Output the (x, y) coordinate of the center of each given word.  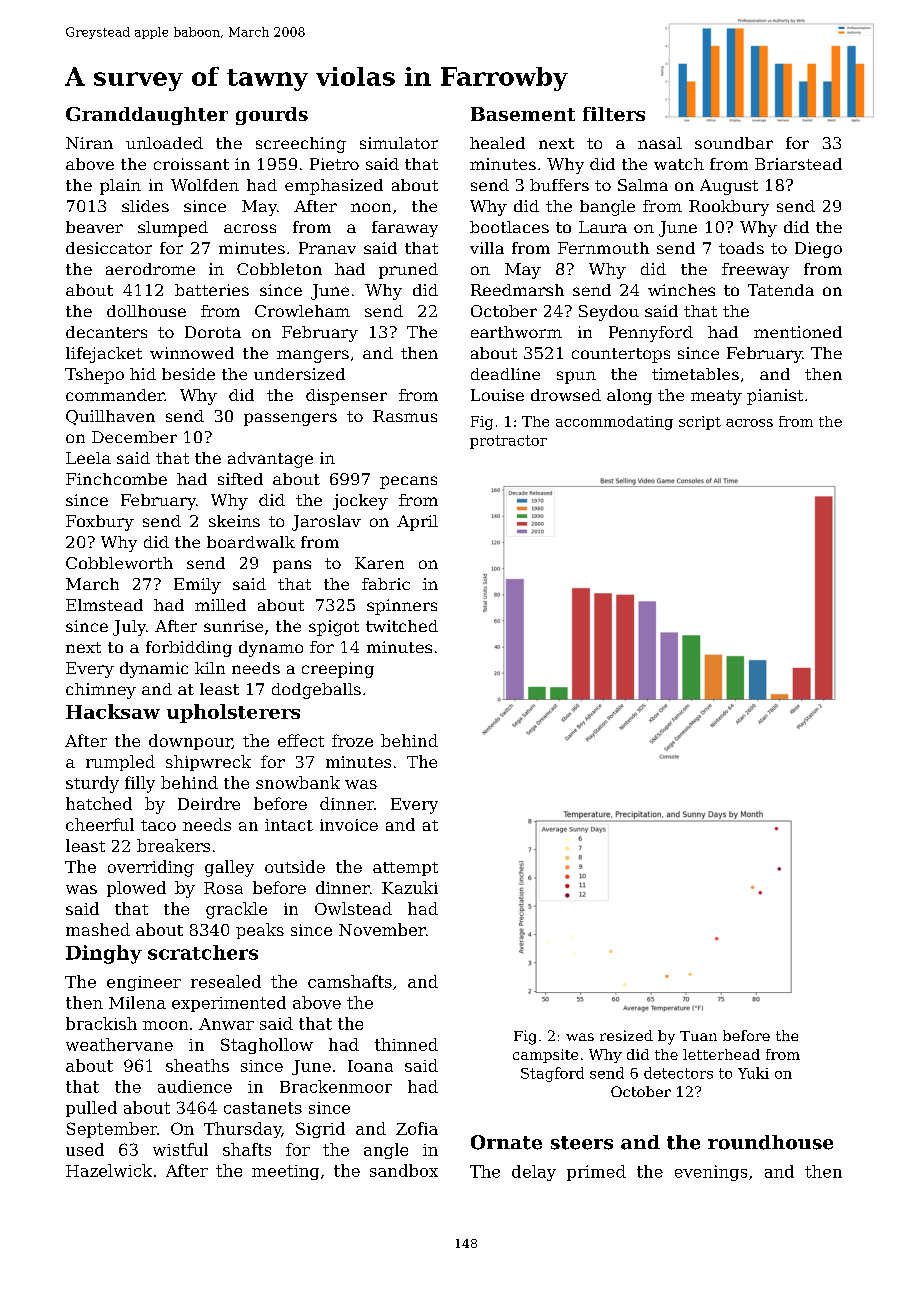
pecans (408, 482)
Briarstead (798, 164)
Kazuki (410, 887)
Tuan (698, 1036)
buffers (559, 185)
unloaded (164, 143)
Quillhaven (110, 417)
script (700, 423)
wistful (180, 1149)
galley (229, 868)
